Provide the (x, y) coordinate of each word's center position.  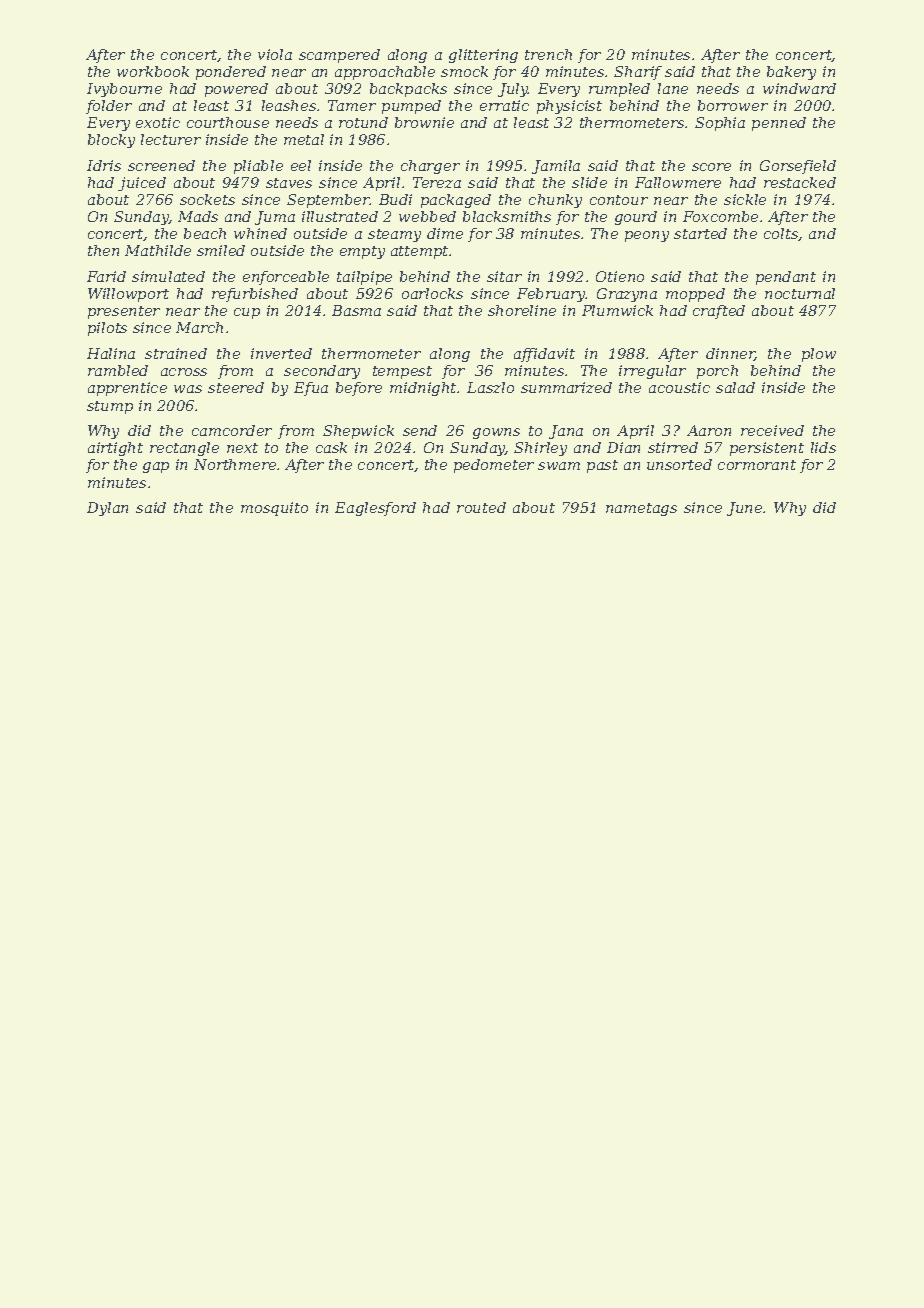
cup (247, 313)
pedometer (494, 466)
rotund (363, 122)
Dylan (107, 509)
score (711, 167)
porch (717, 372)
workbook (153, 71)
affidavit (544, 355)
